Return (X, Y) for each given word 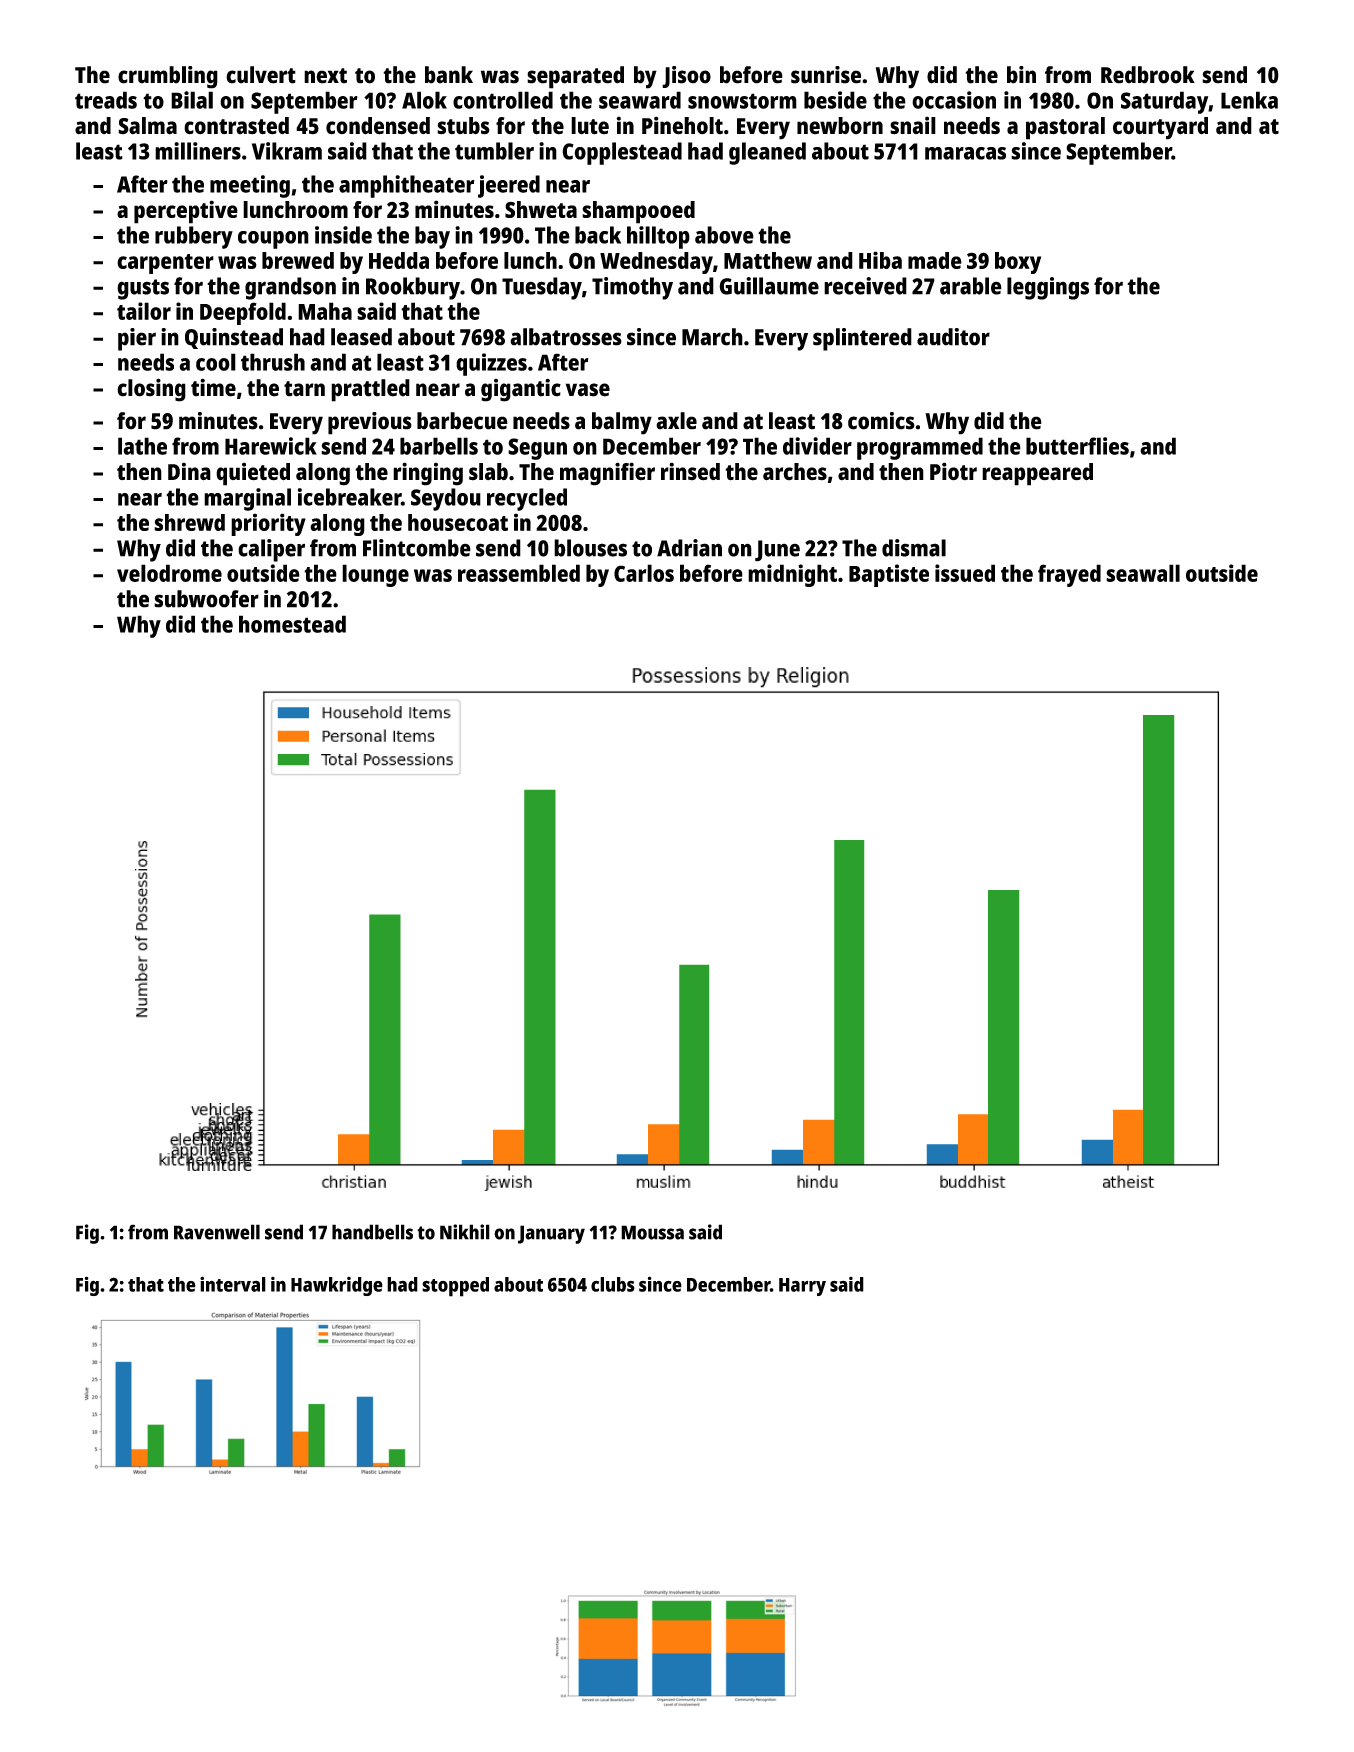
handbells (372, 1232)
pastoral (1065, 128)
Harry (802, 1287)
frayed (1069, 575)
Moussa (652, 1232)
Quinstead (234, 338)
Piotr (953, 471)
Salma (147, 126)
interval (233, 1284)
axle (676, 421)
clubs (613, 1284)
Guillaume (769, 286)
